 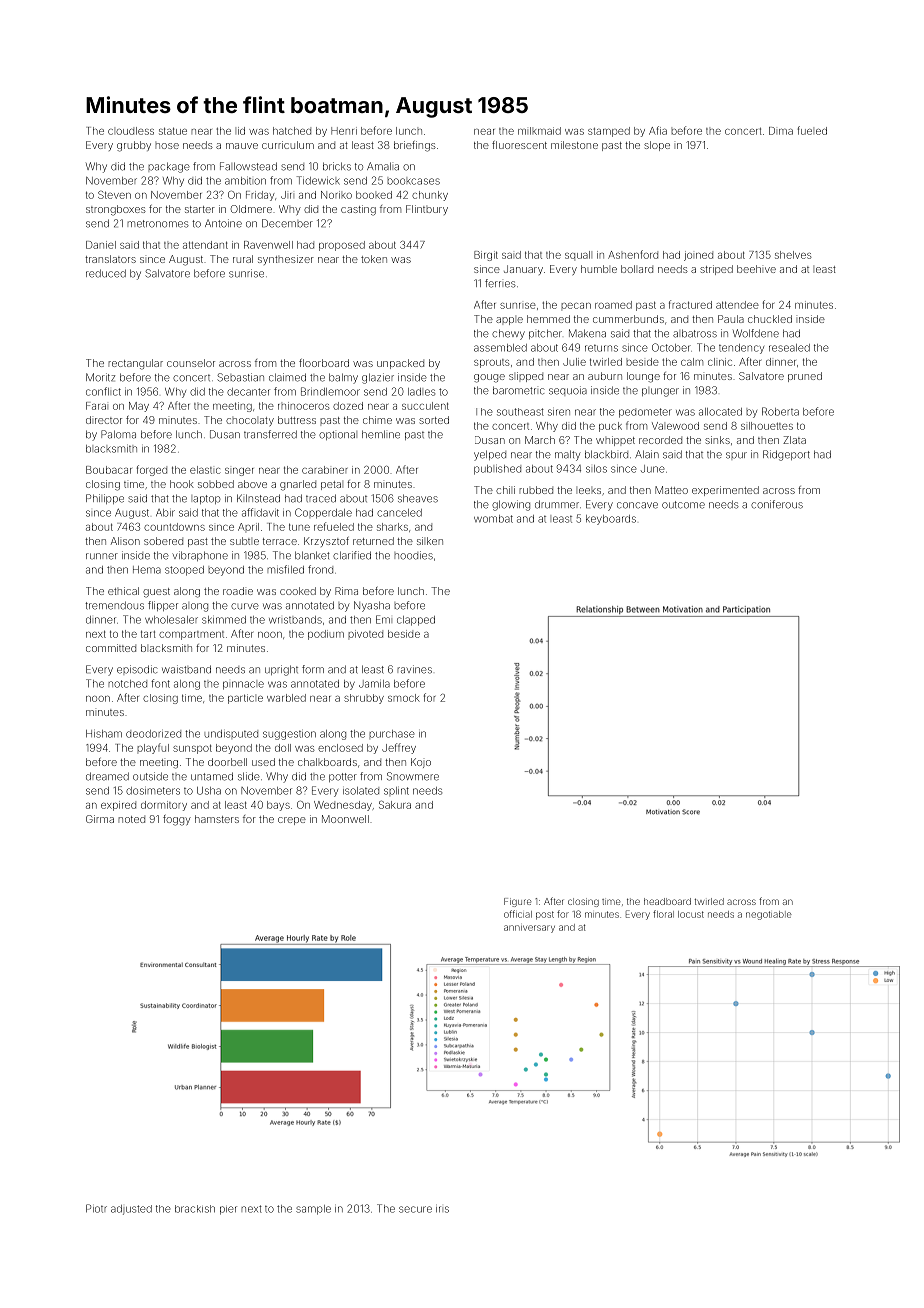 I want to click on floorboard, so click(x=324, y=363).
